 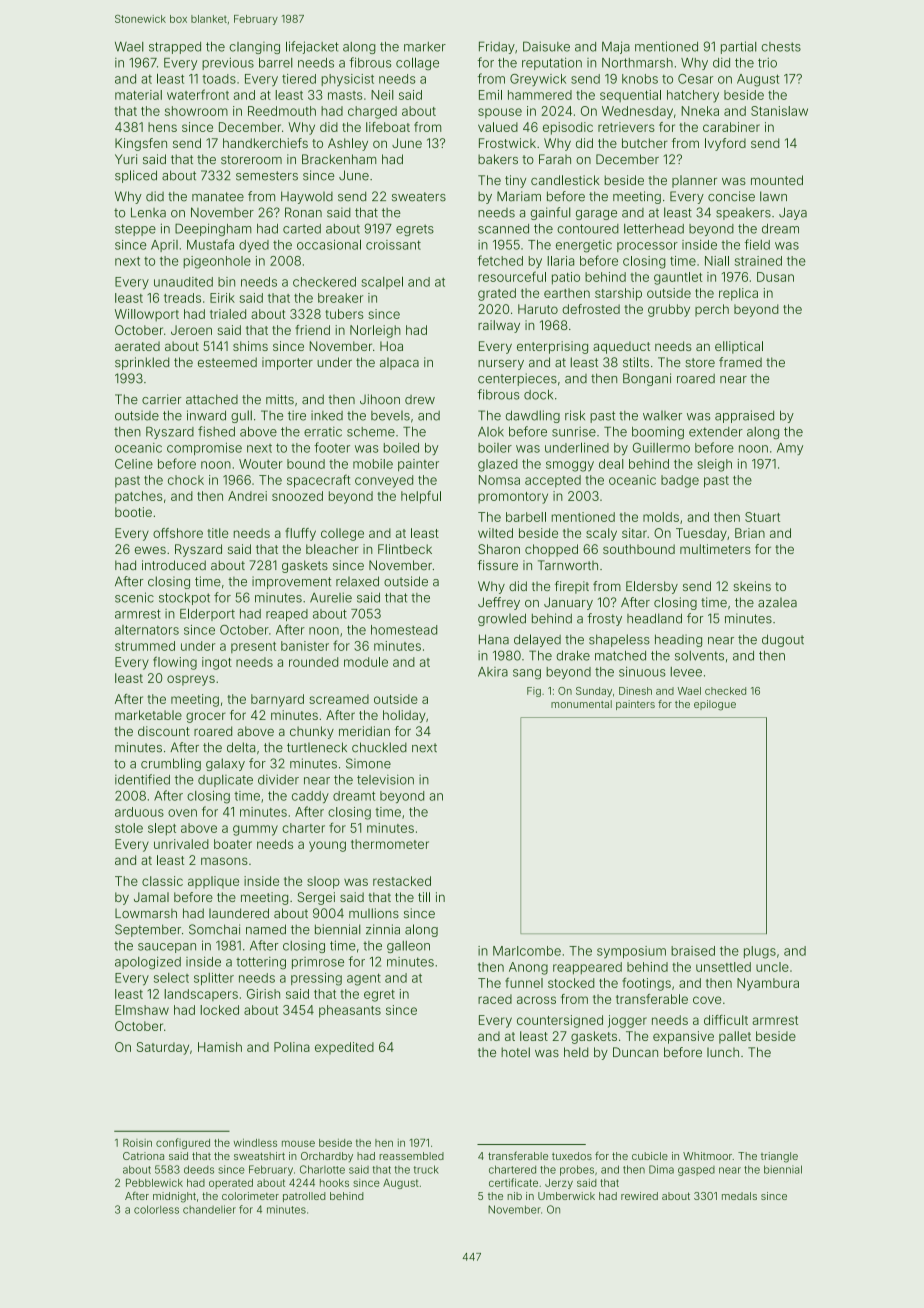 What do you see at coordinates (654, 618) in the document?
I see `headland` at bounding box center [654, 618].
